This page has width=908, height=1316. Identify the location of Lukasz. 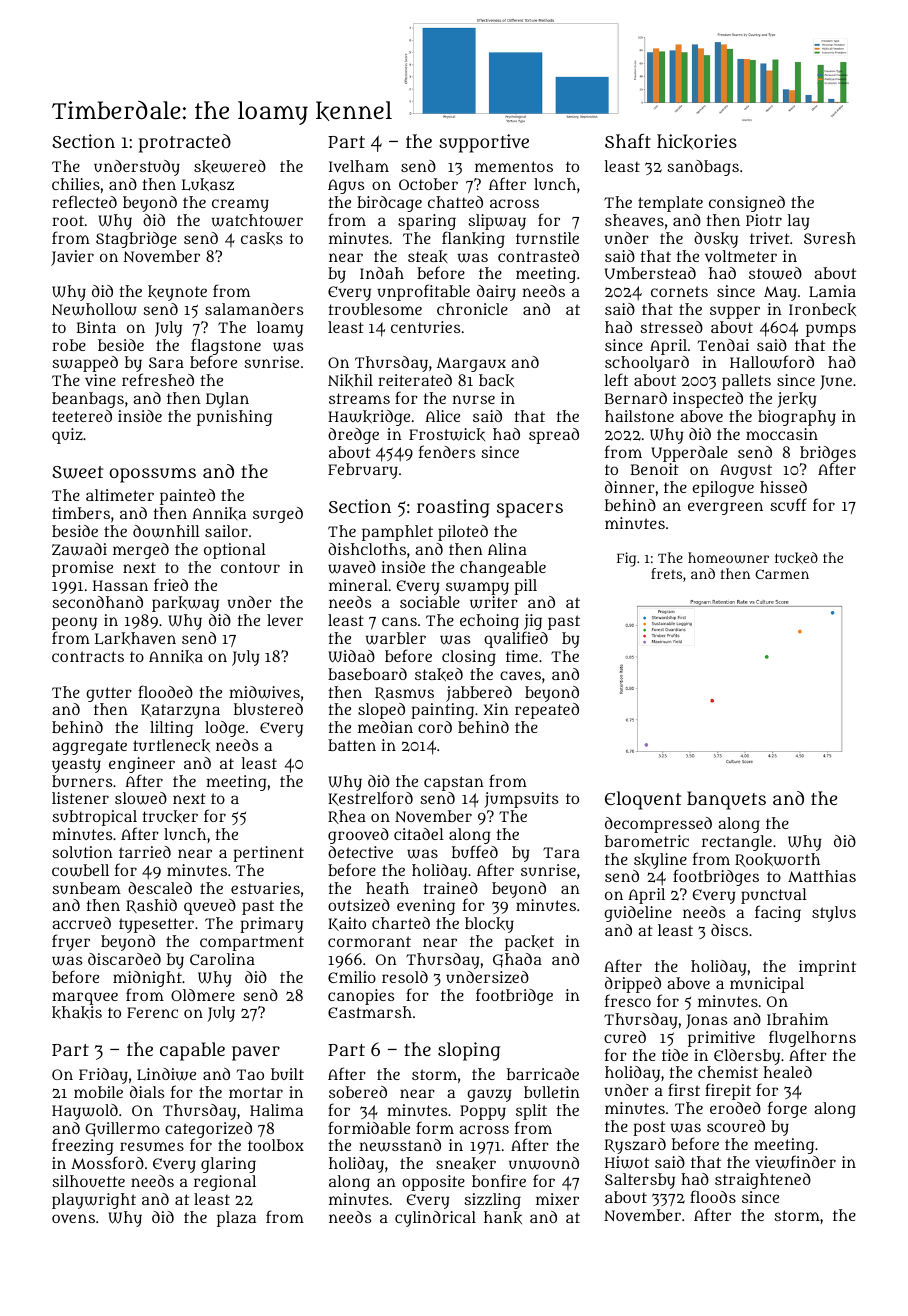
(208, 184).
